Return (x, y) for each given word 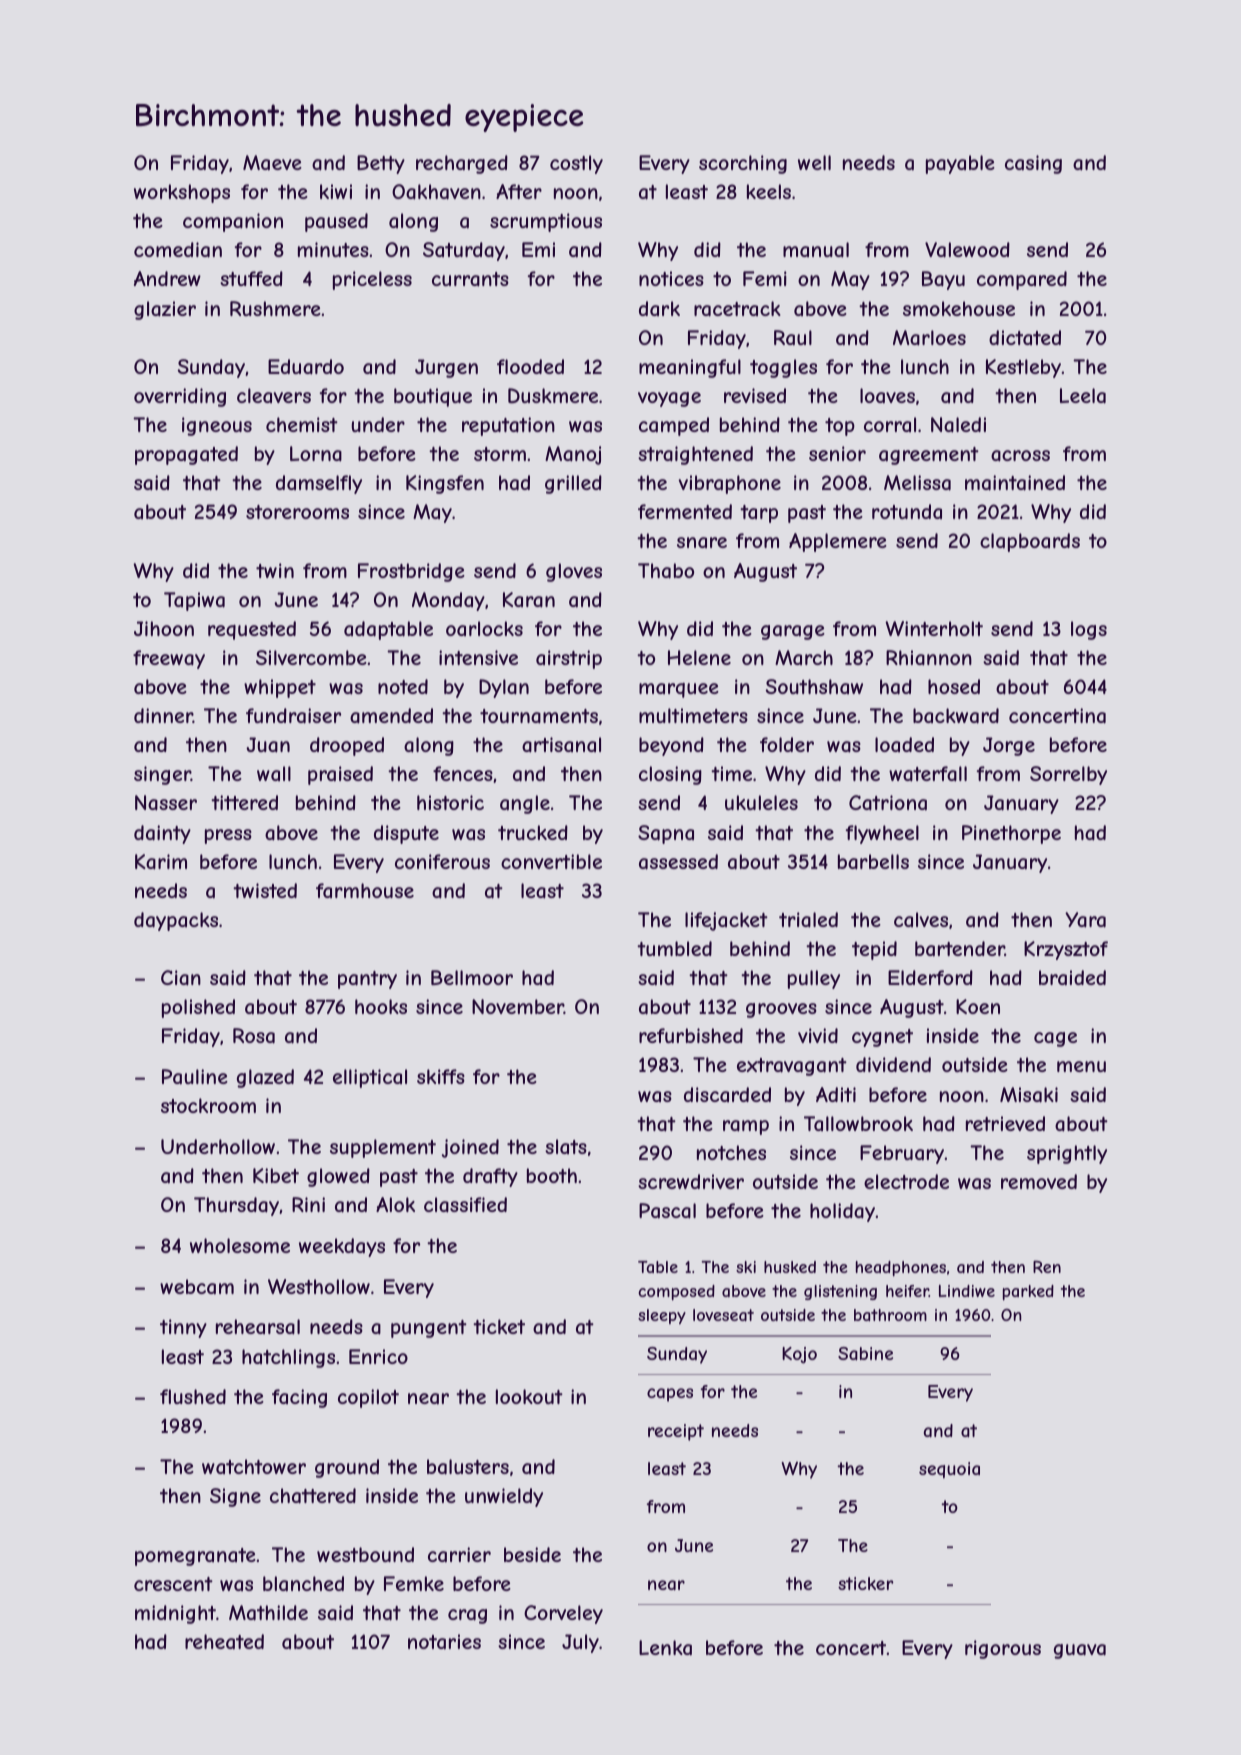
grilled (573, 484)
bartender (960, 949)
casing (1033, 164)
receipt (676, 1432)
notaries (444, 1642)
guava (1080, 1651)
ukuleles (761, 802)
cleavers (274, 395)
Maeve (272, 163)
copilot (368, 1398)
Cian (181, 978)
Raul (793, 338)
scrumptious (546, 222)
